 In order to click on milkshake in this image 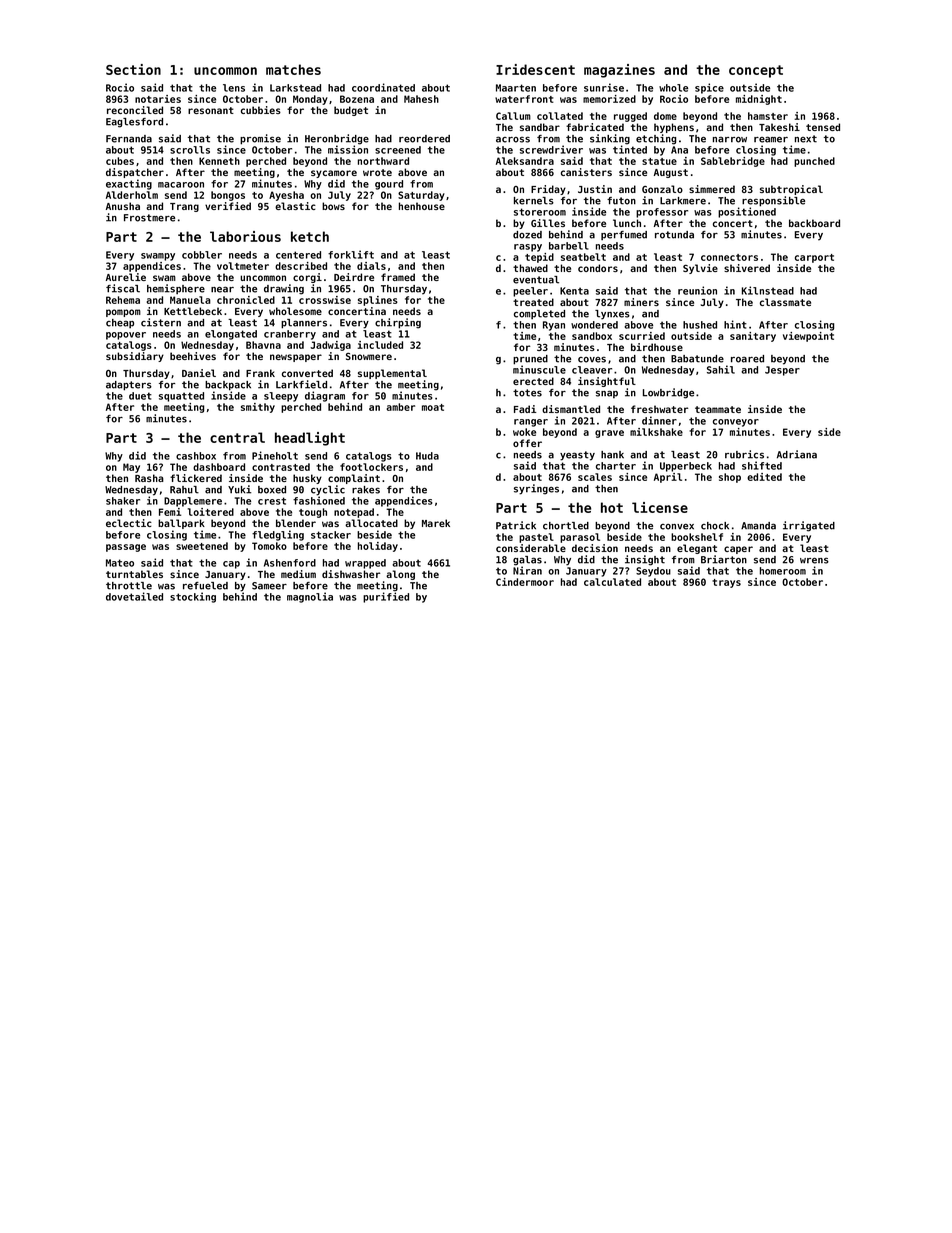, I will do `click(656, 432)`.
